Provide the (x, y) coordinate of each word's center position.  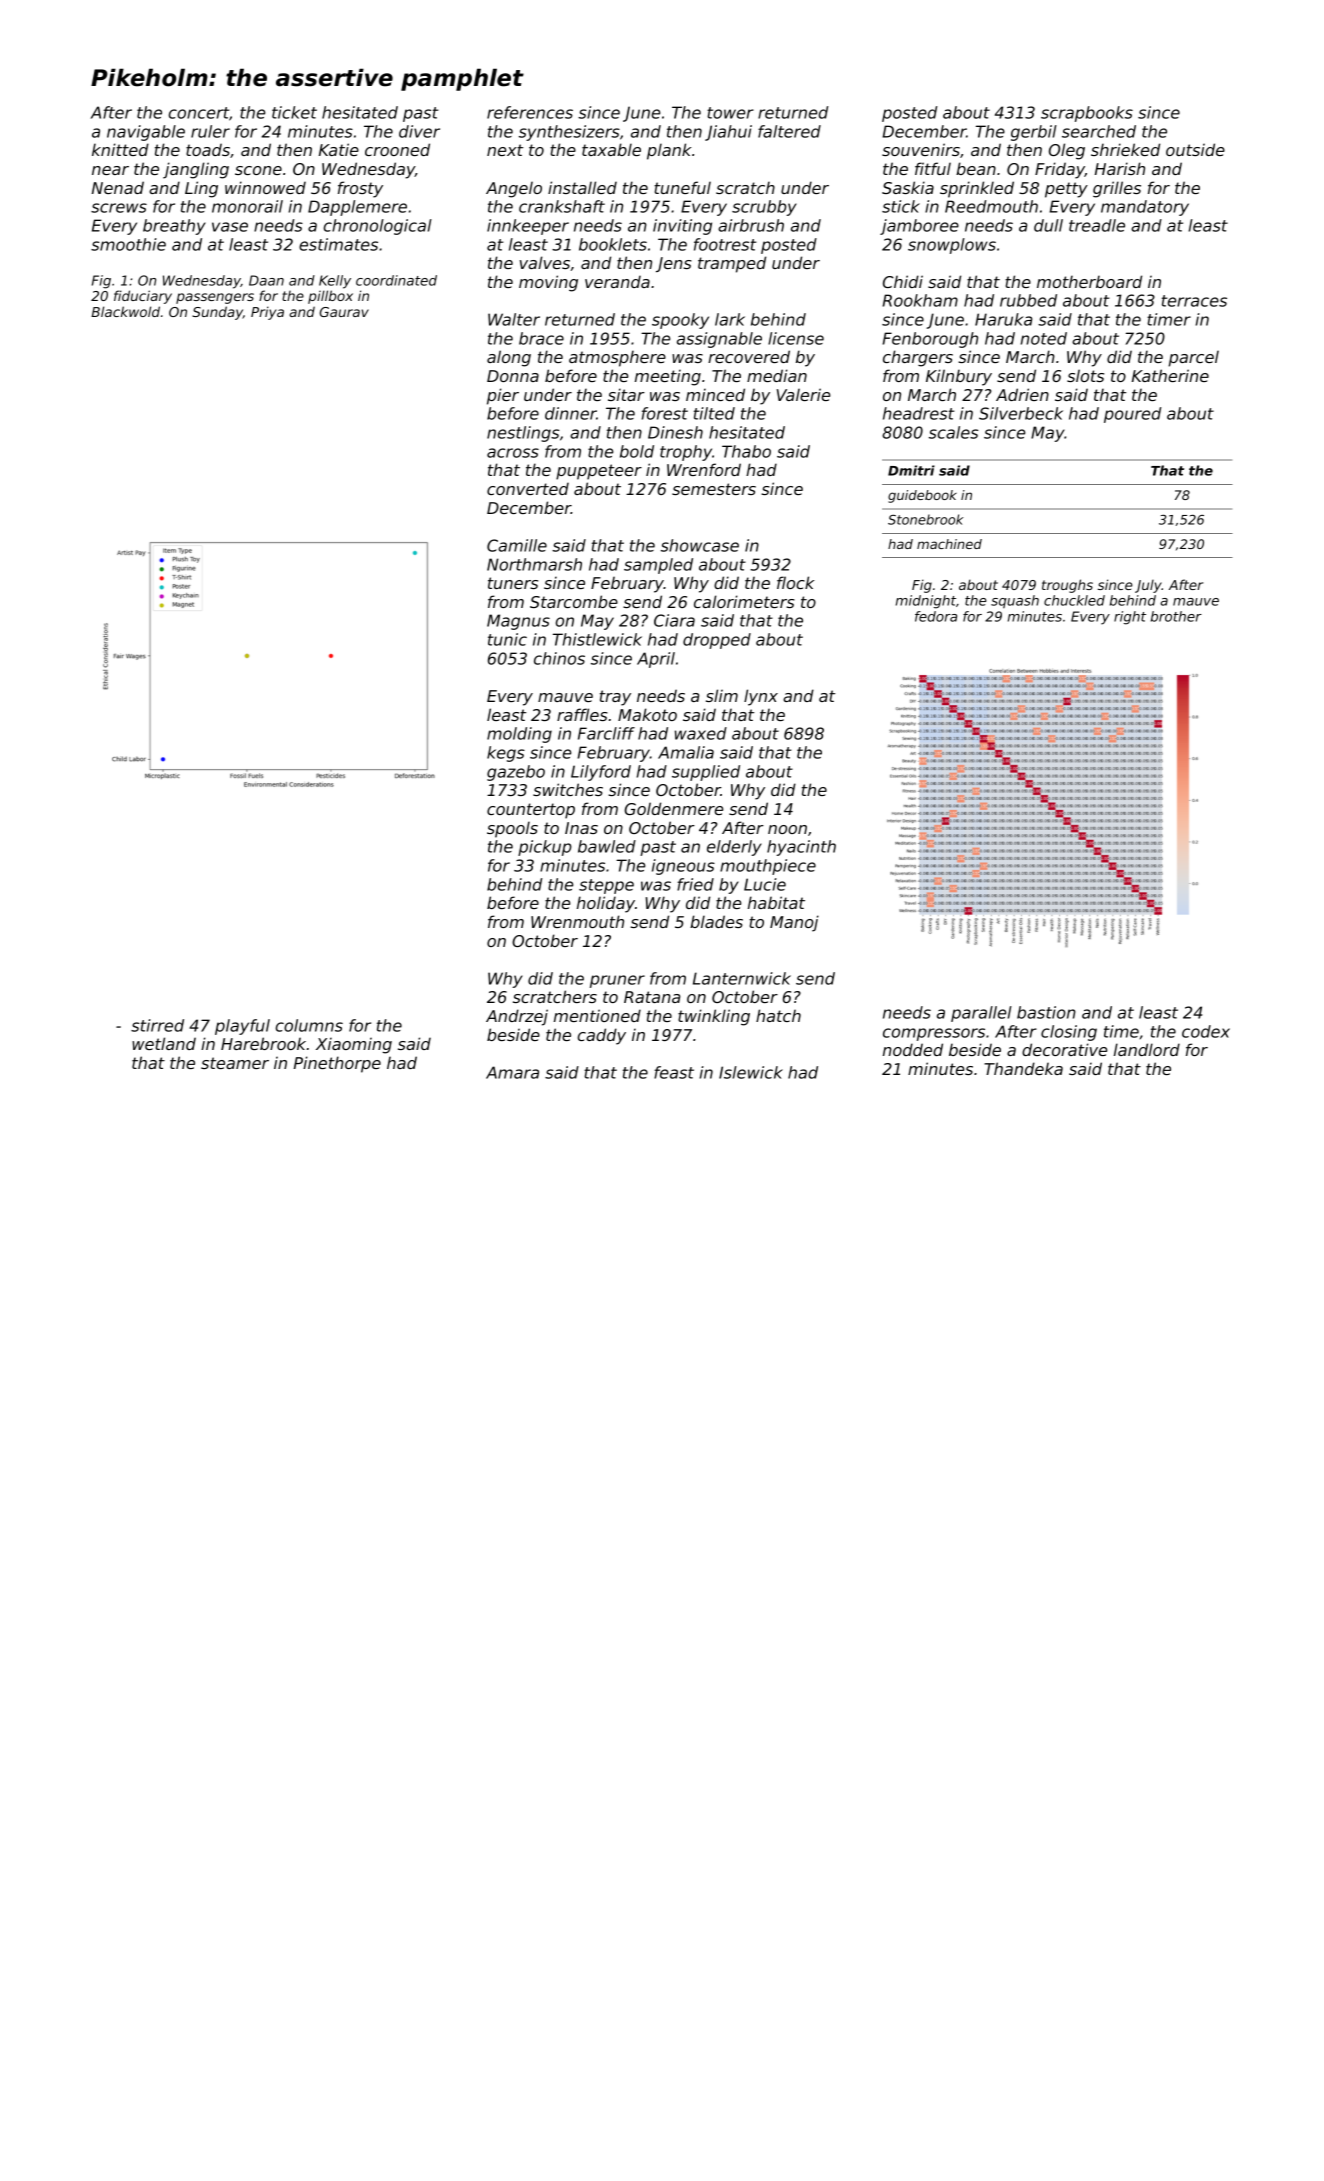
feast (674, 1072)
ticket (294, 112)
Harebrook (263, 1043)
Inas (581, 828)
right (1130, 618)
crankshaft (562, 206)
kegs (506, 754)
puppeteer (599, 472)
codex (1206, 1031)
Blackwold (125, 311)
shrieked (1125, 149)
